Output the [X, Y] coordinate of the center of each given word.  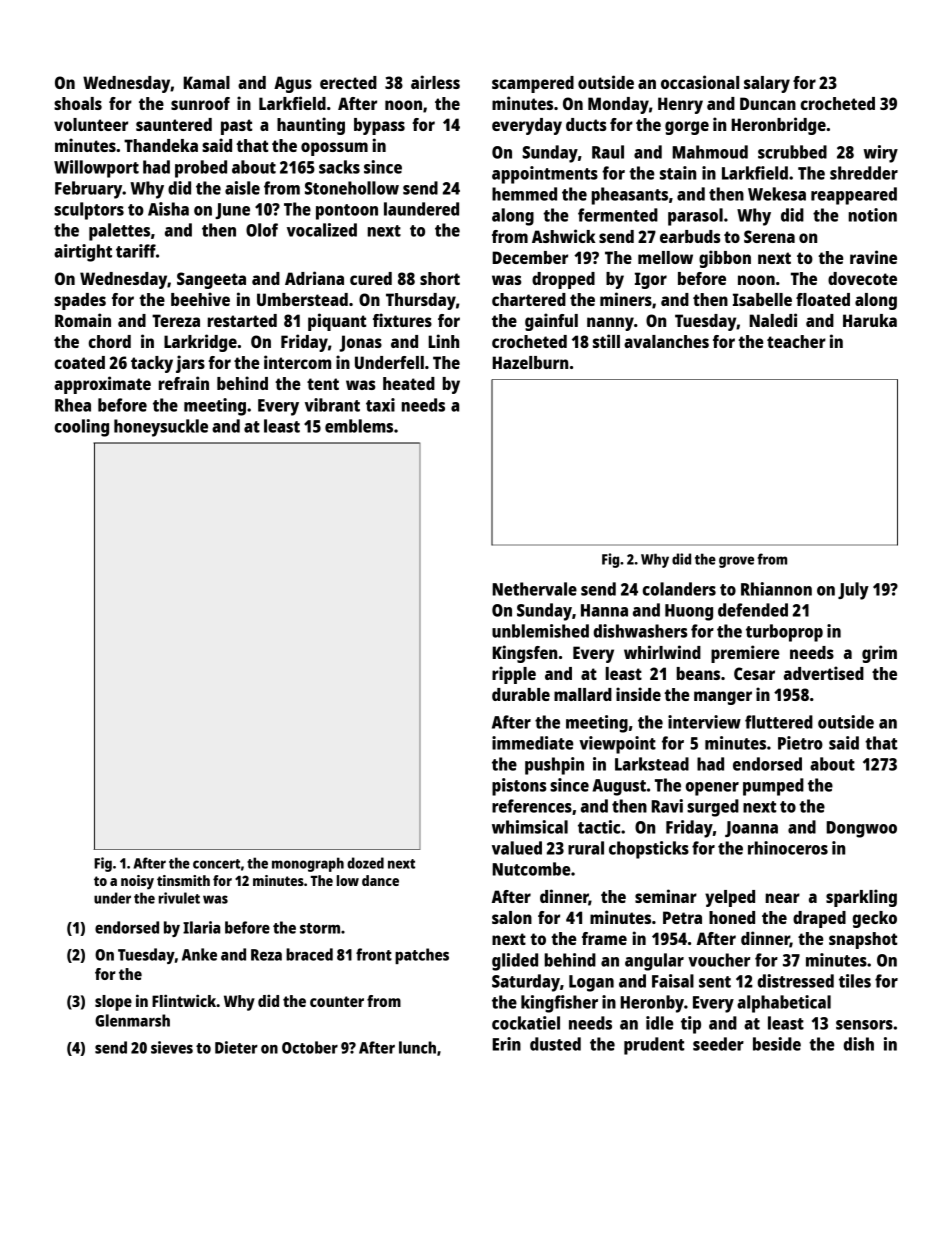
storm [320, 928]
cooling [82, 428]
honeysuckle [161, 428]
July [853, 591]
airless [435, 82]
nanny [610, 324]
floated [823, 299]
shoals [78, 103]
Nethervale [534, 589]
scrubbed [792, 152]
